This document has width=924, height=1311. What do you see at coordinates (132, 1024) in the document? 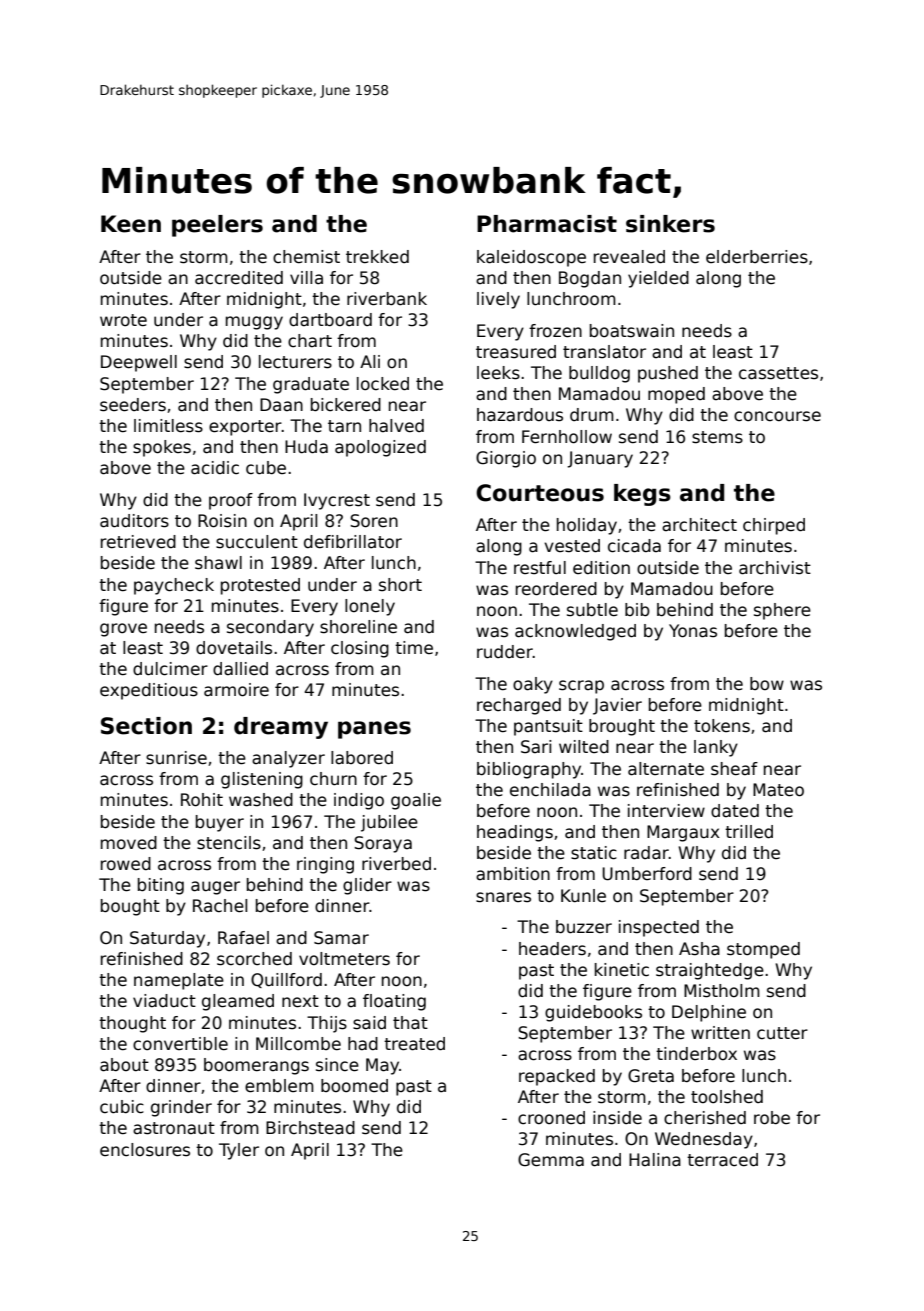
I see `thought` at bounding box center [132, 1024].
